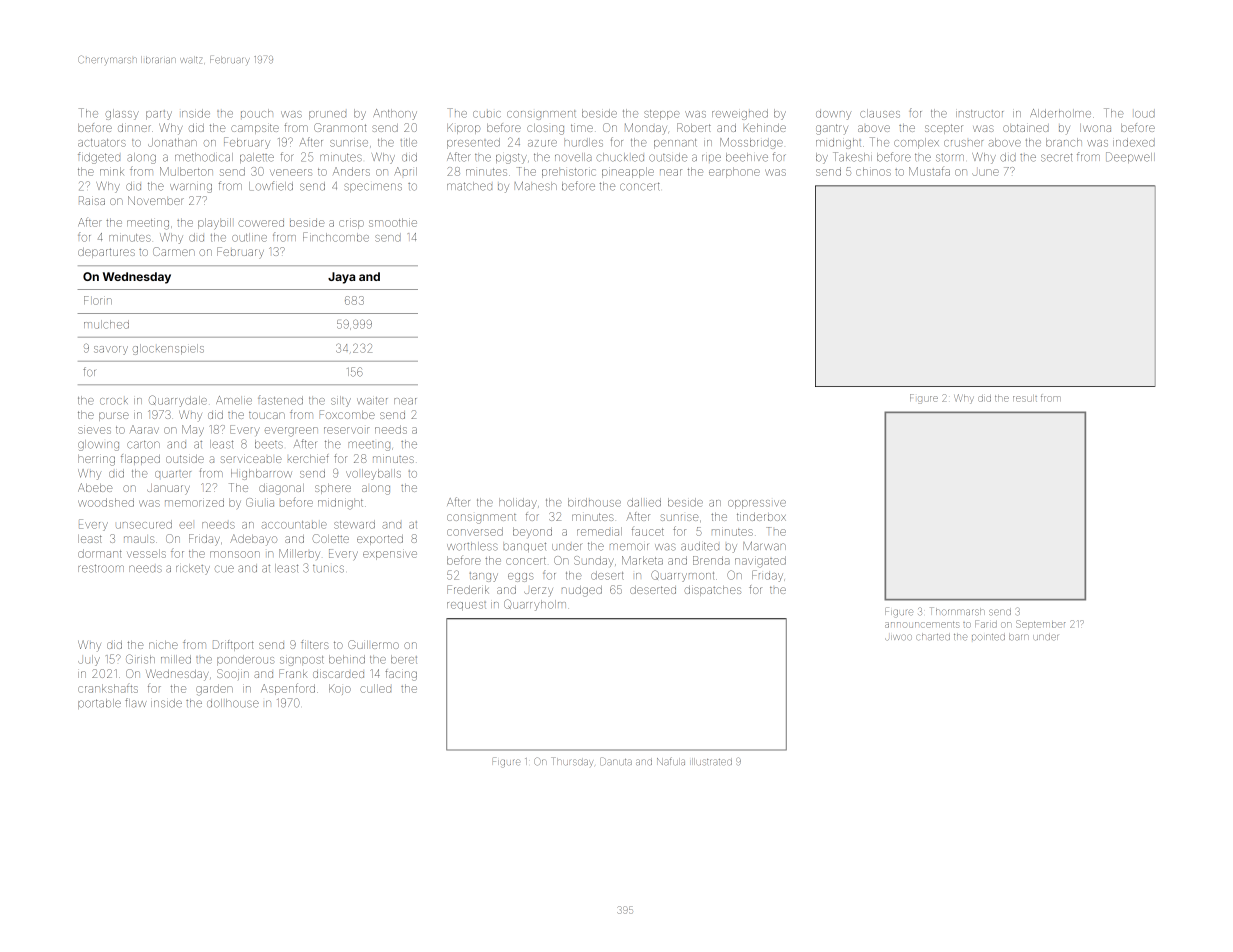 The height and width of the image is (952, 1233). What do you see at coordinates (536, 186) in the image?
I see `Mahesh` at bounding box center [536, 186].
